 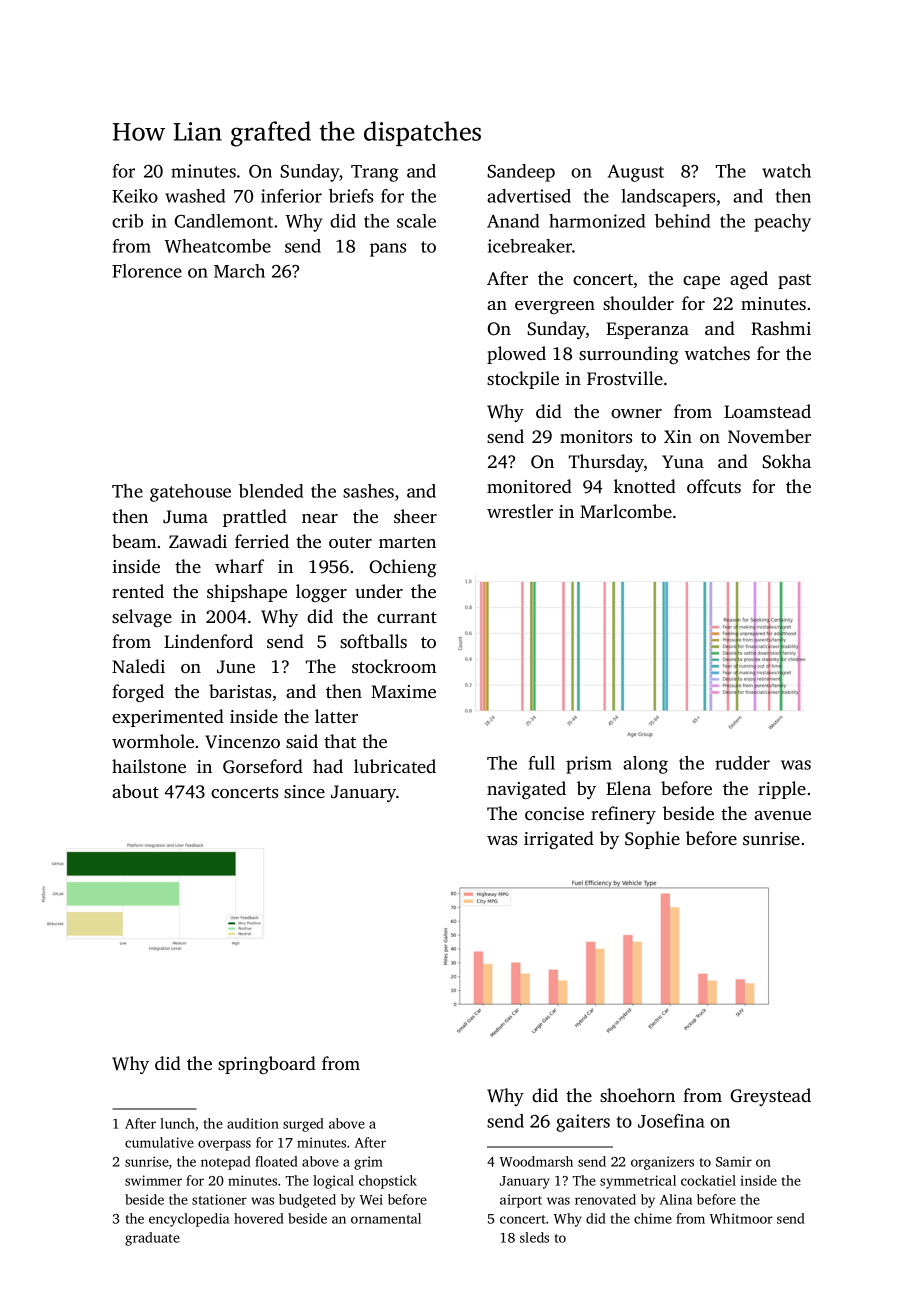 I want to click on baristas, so click(x=240, y=691).
